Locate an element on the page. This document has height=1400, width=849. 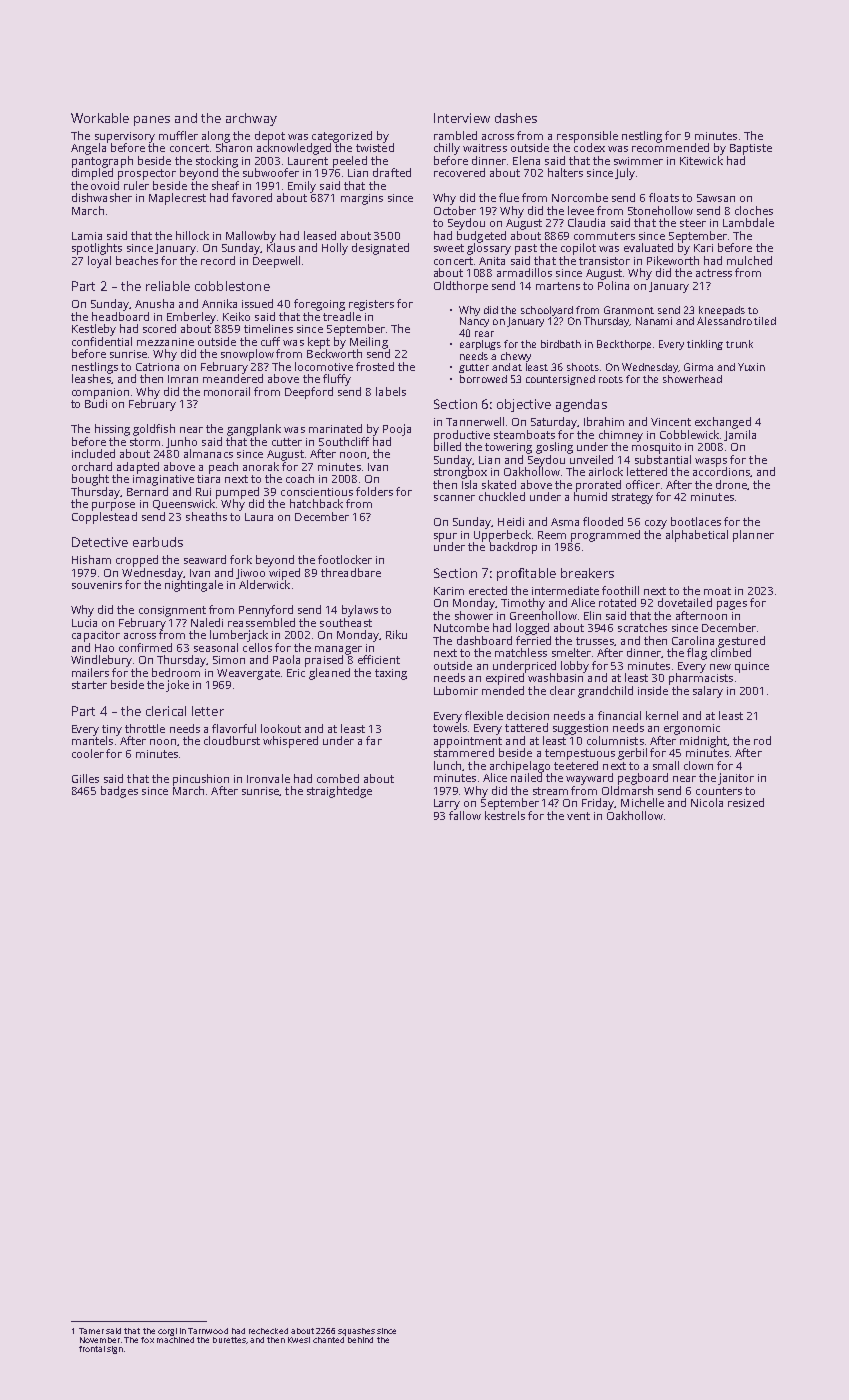
vent is located at coordinates (578, 816).
